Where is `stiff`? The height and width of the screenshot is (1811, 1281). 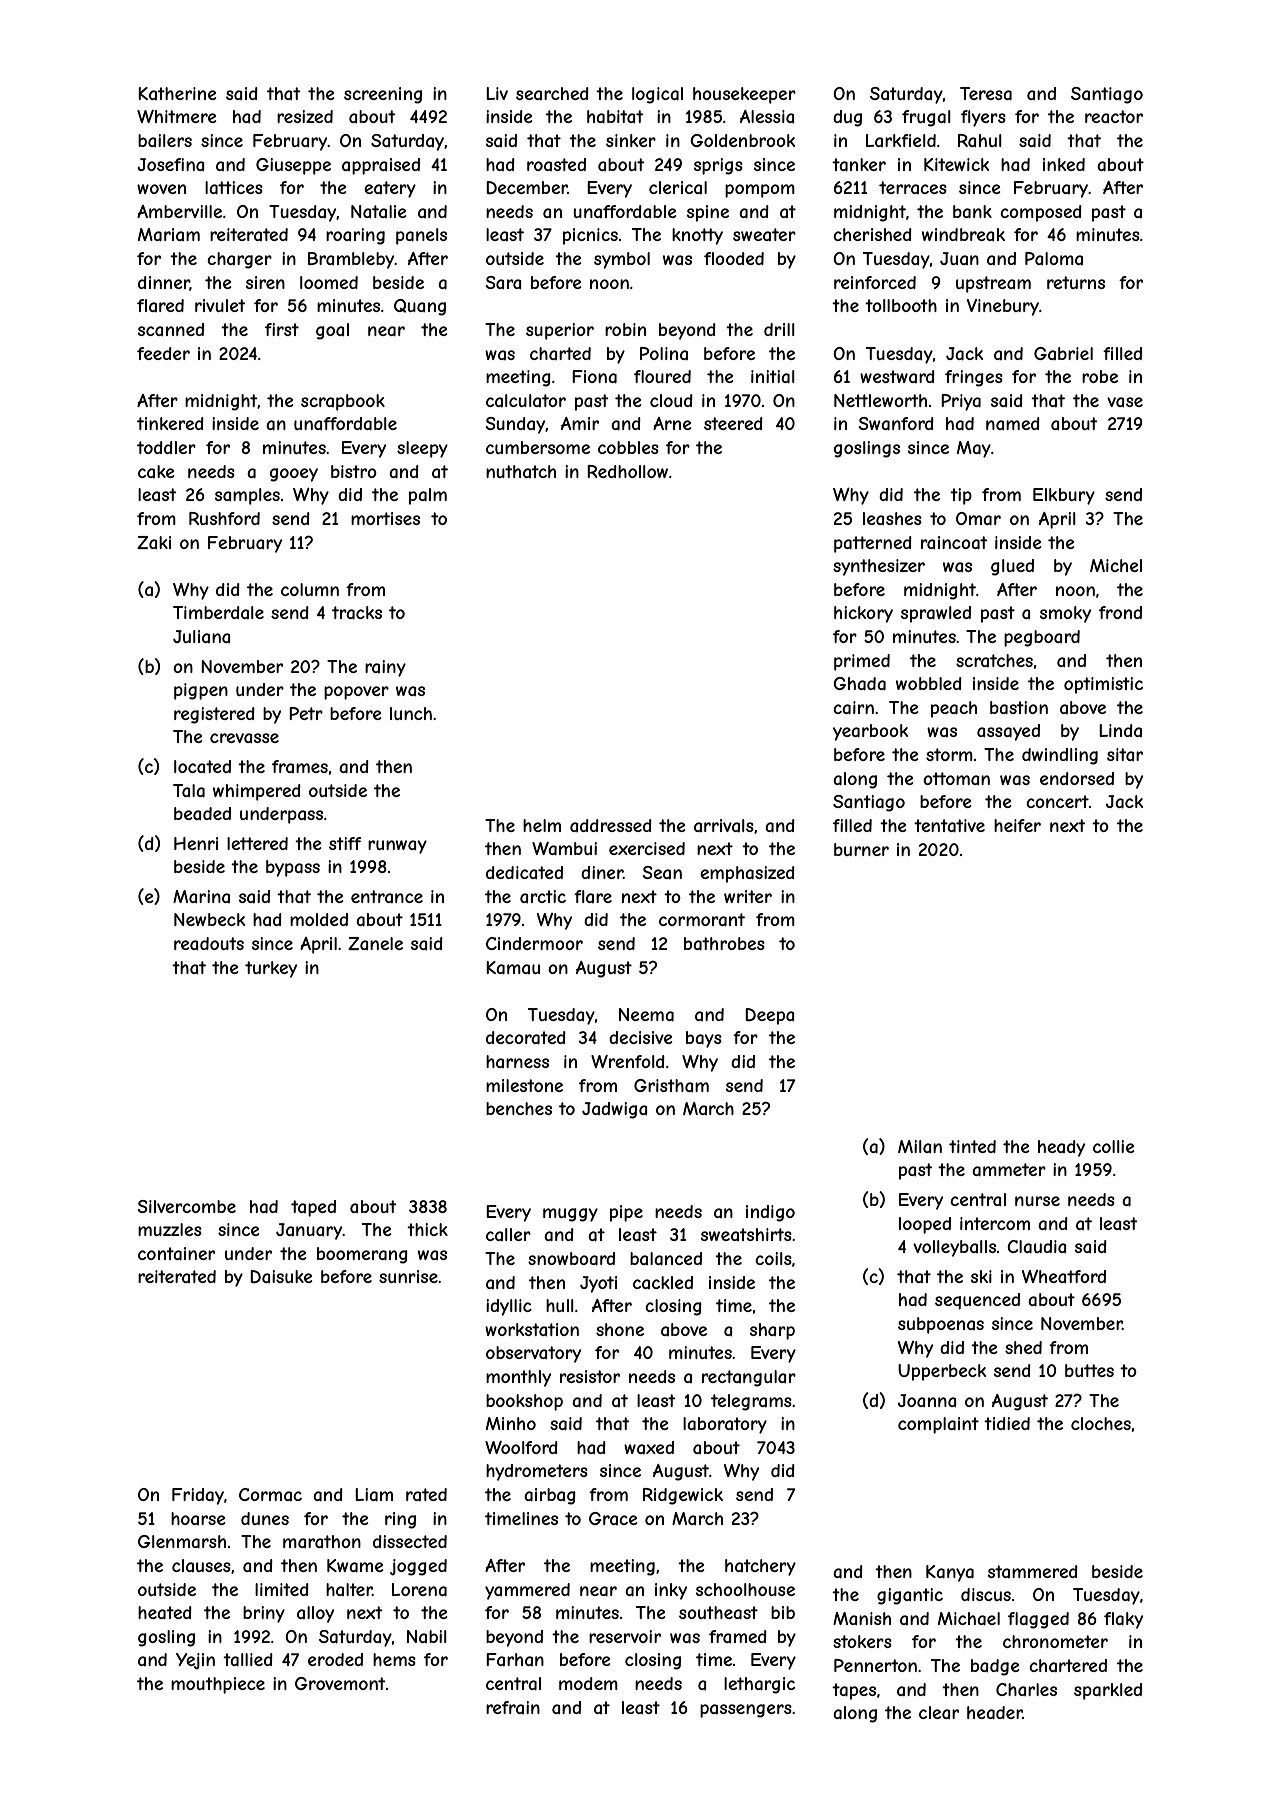 stiff is located at coordinates (345, 843).
